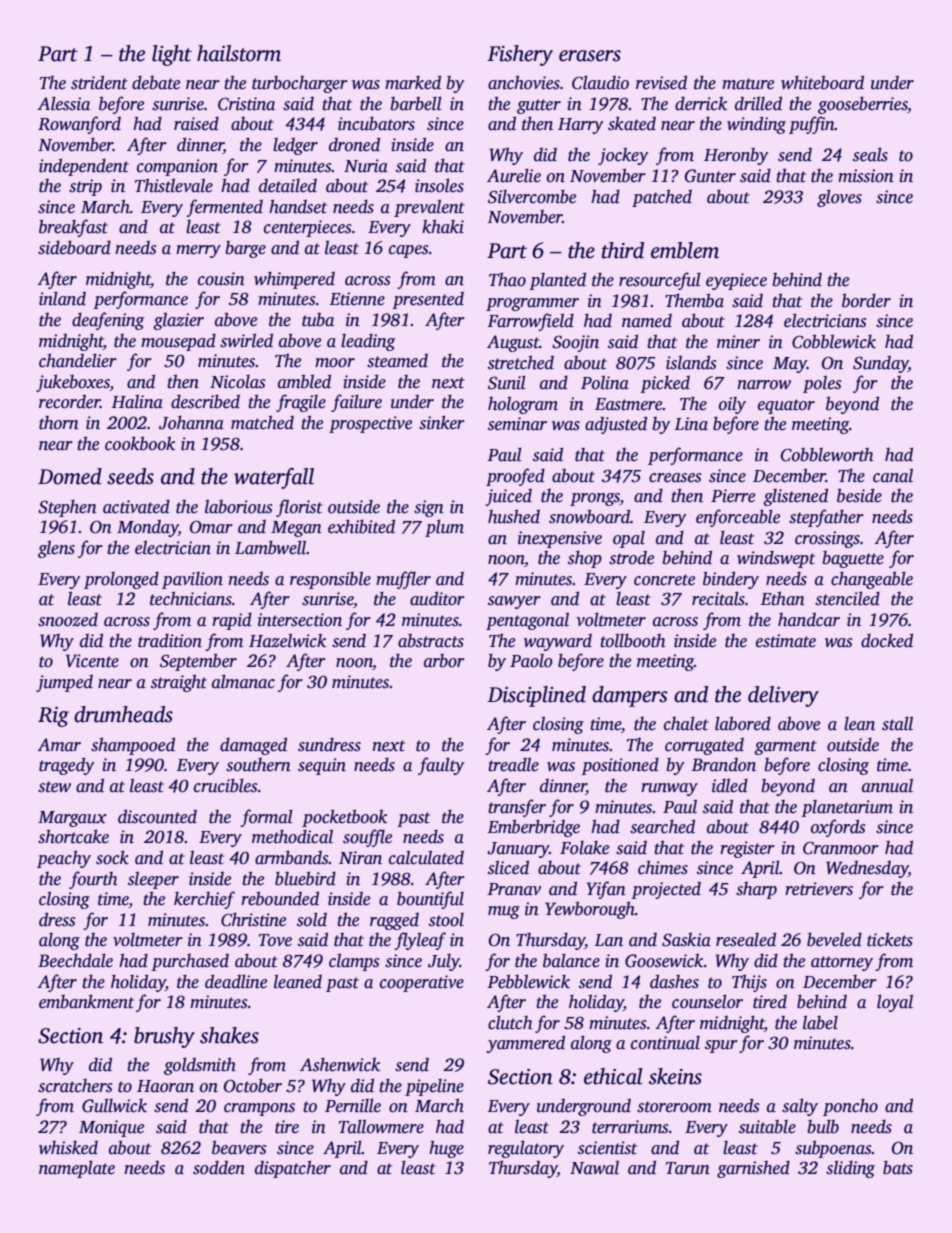  What do you see at coordinates (819, 889) in the screenshot?
I see `retrievers` at bounding box center [819, 889].
